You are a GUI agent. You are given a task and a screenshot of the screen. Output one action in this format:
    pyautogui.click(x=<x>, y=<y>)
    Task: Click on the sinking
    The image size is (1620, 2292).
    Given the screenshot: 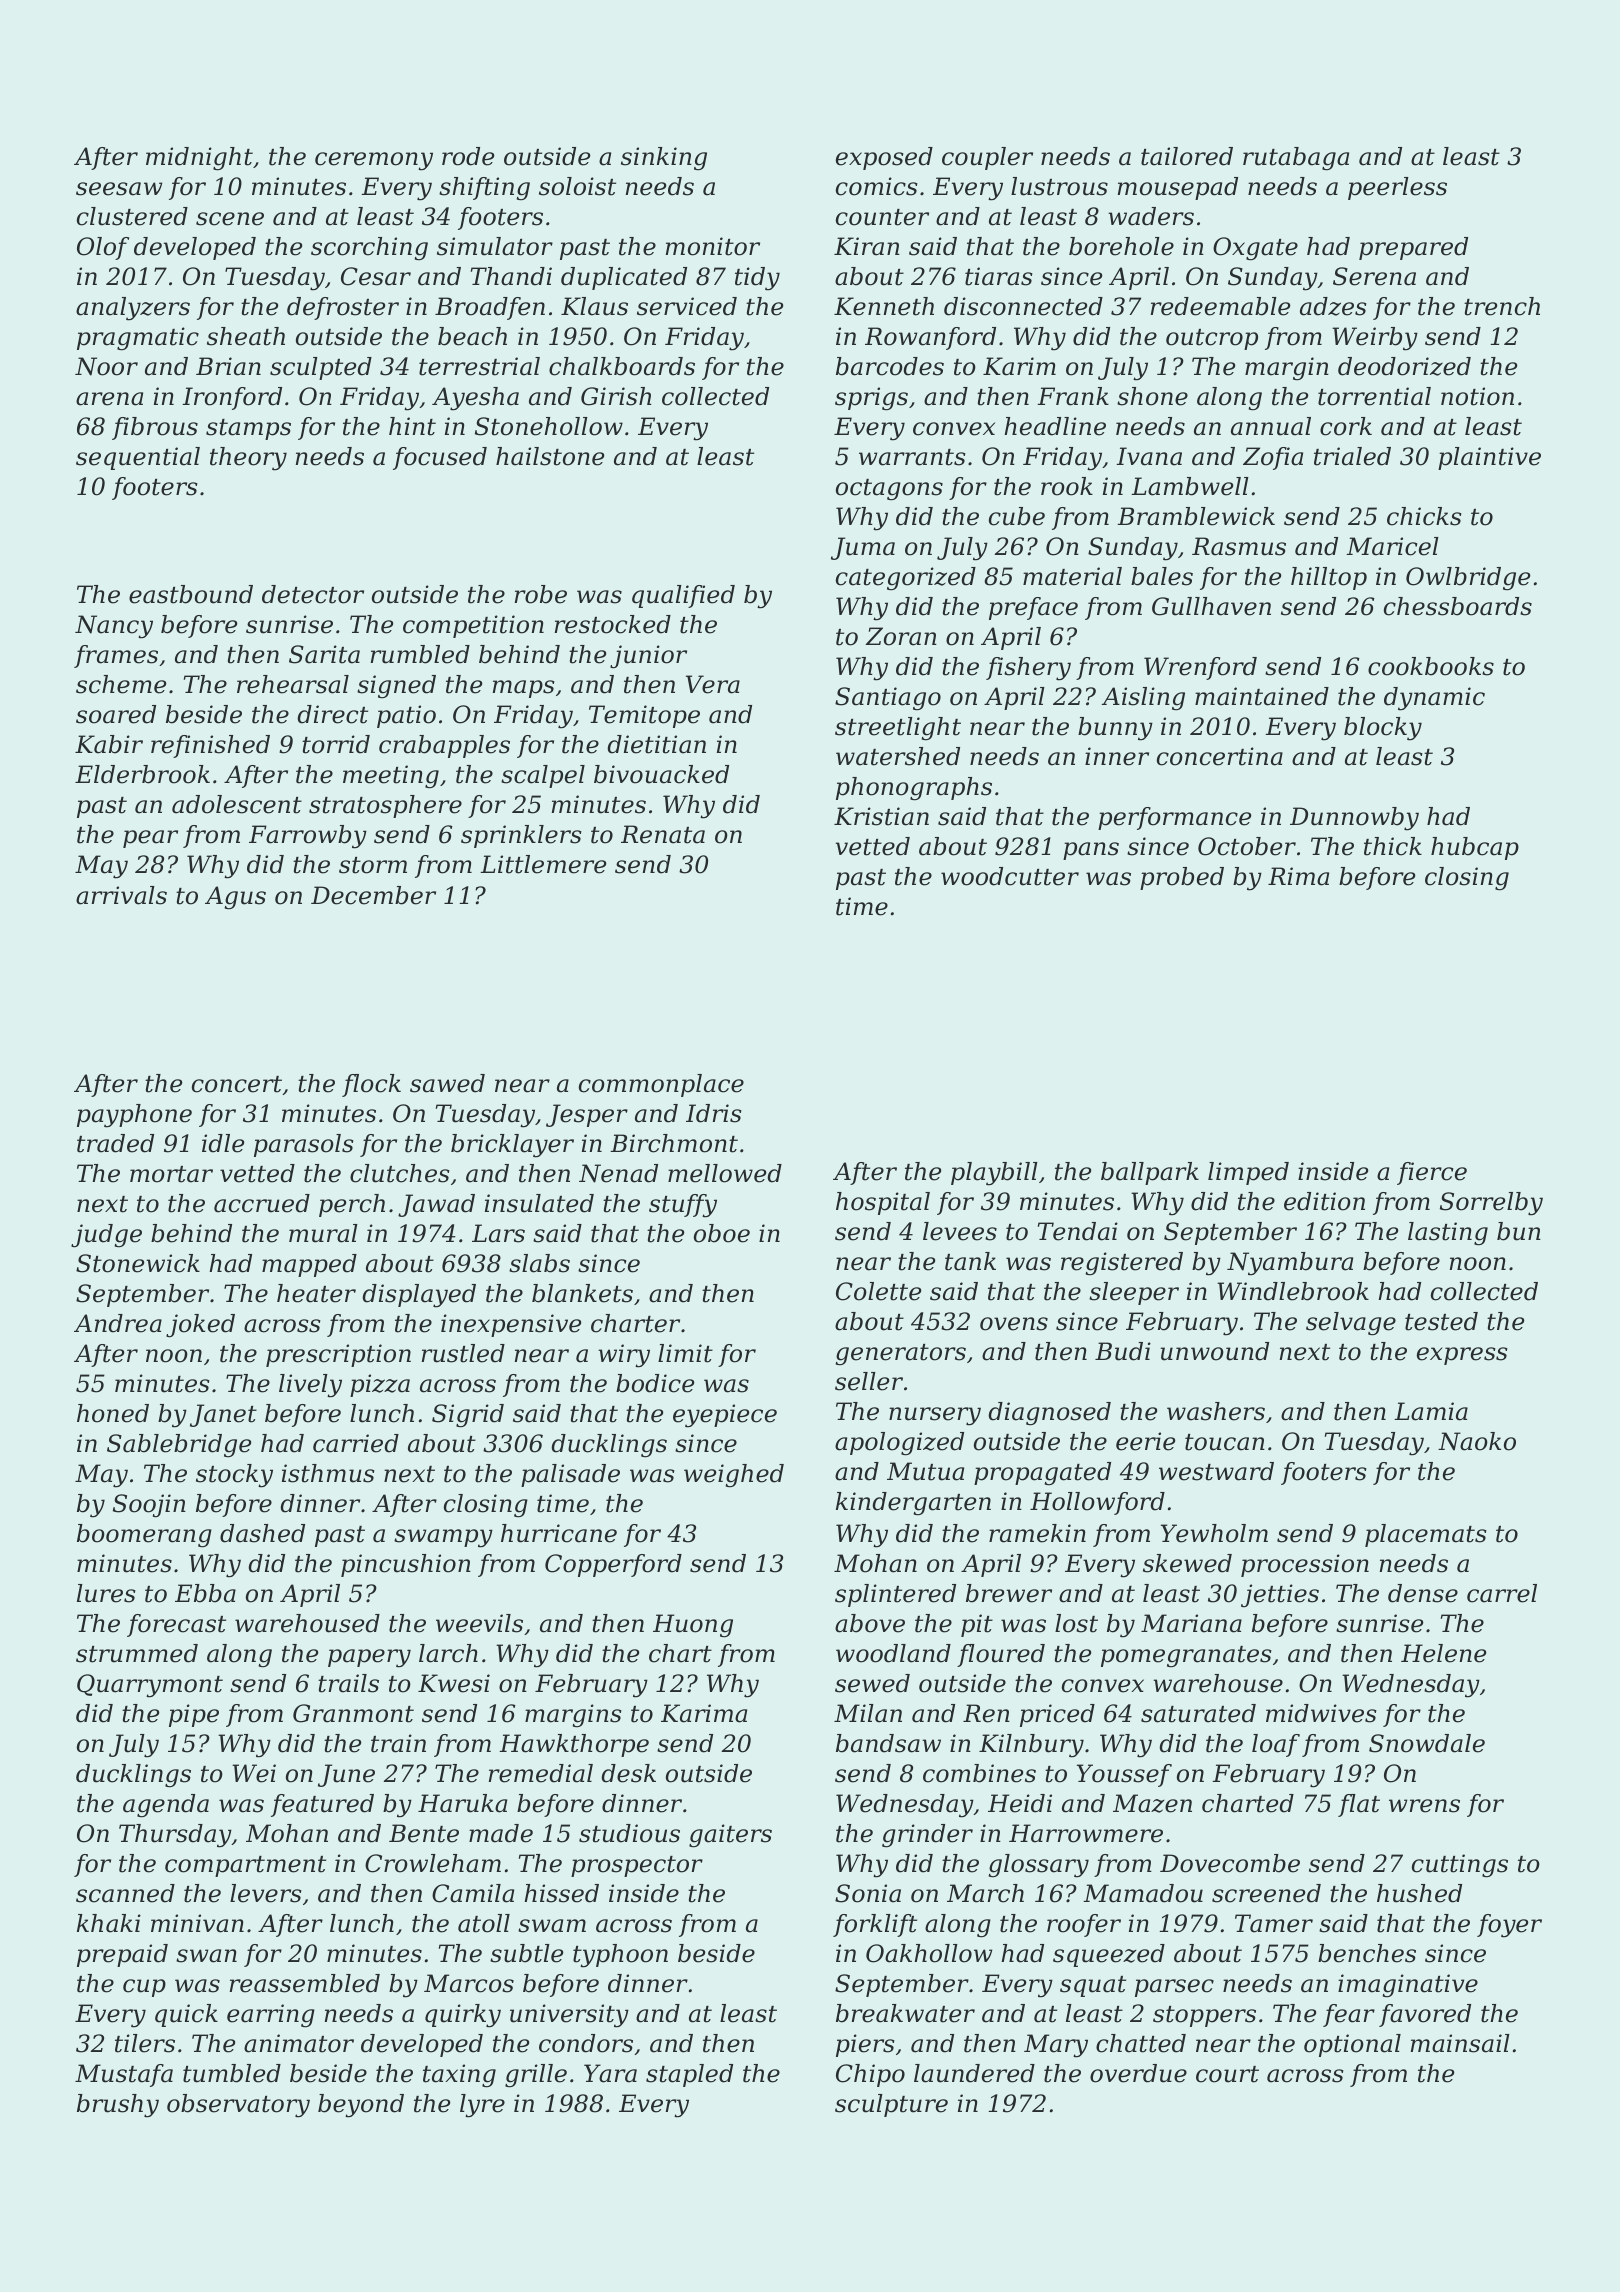 What is the action you would take?
    pyautogui.click(x=664, y=159)
